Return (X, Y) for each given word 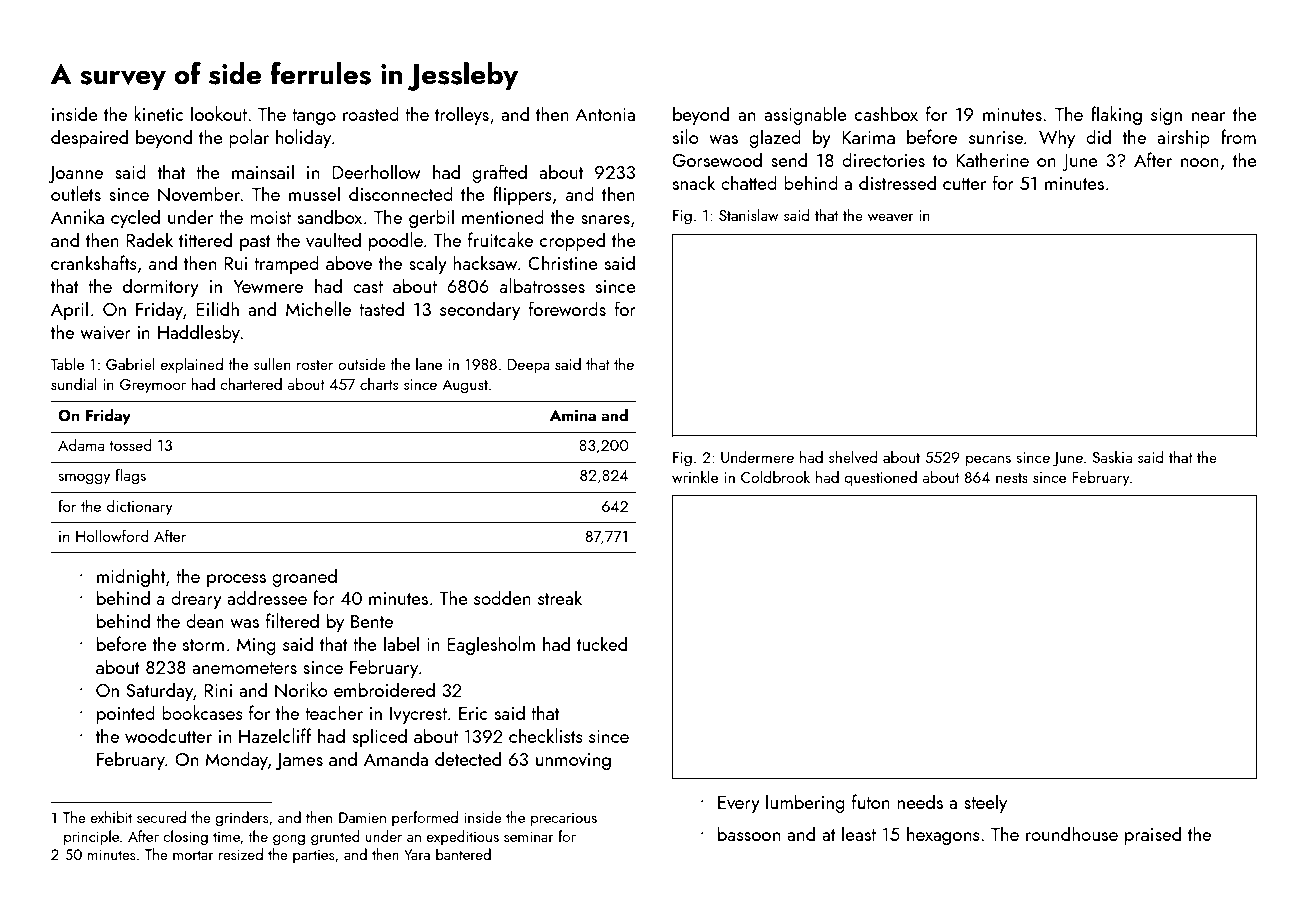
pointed (126, 714)
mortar (193, 855)
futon (871, 801)
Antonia (605, 114)
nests (1012, 478)
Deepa (529, 366)
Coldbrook (775, 477)
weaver (891, 217)
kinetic (159, 113)
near (1208, 116)
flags (130, 476)
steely (985, 803)
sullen (272, 364)
